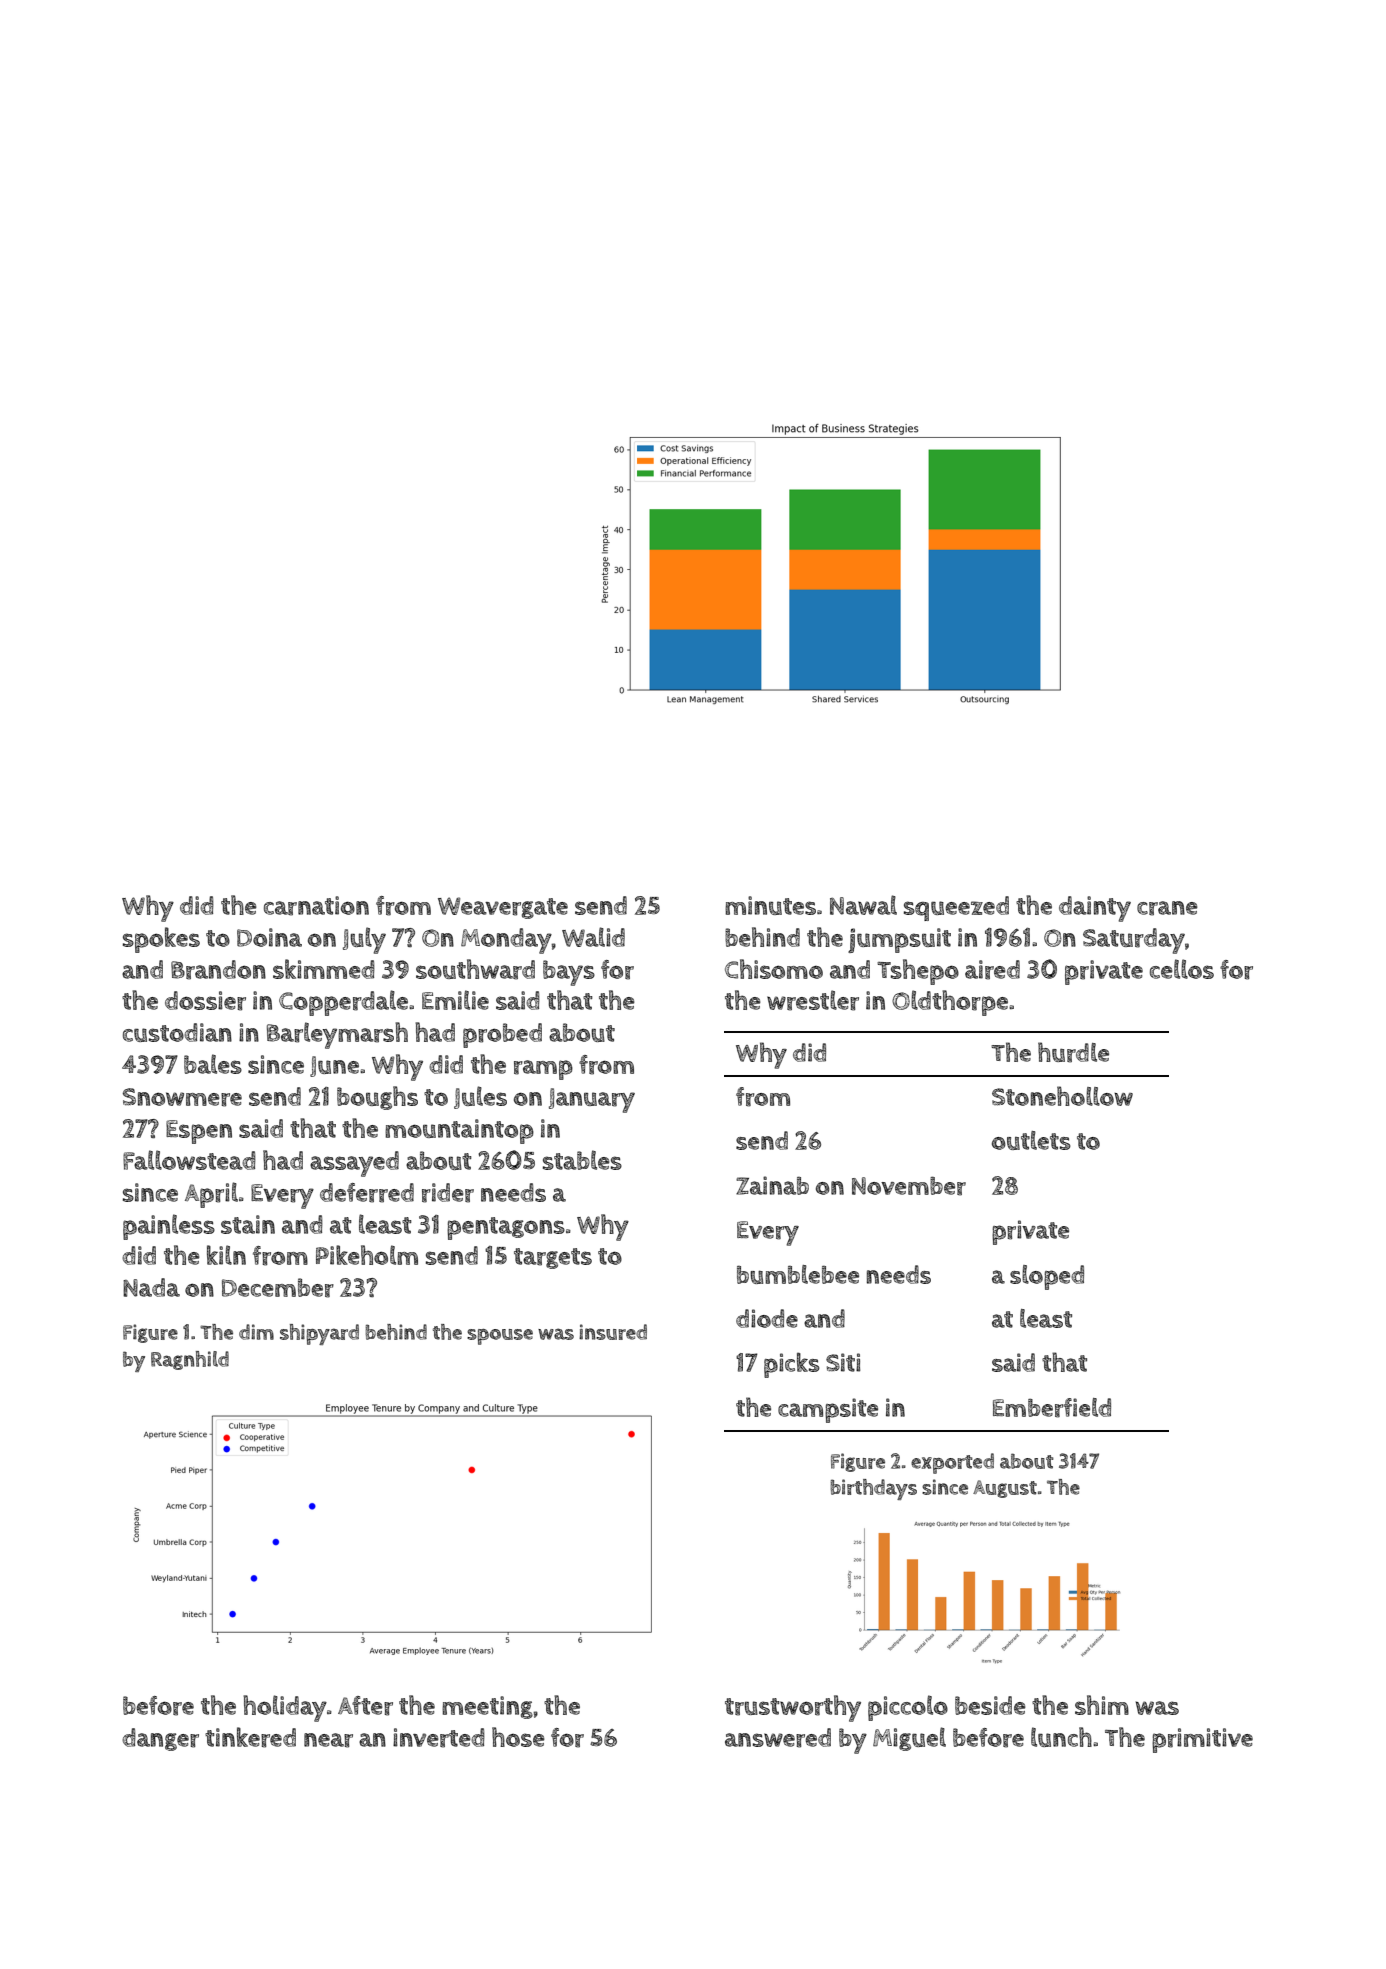 The width and height of the screenshot is (1386, 1969). What do you see at coordinates (873, 1489) in the screenshot?
I see `birthdays` at bounding box center [873, 1489].
